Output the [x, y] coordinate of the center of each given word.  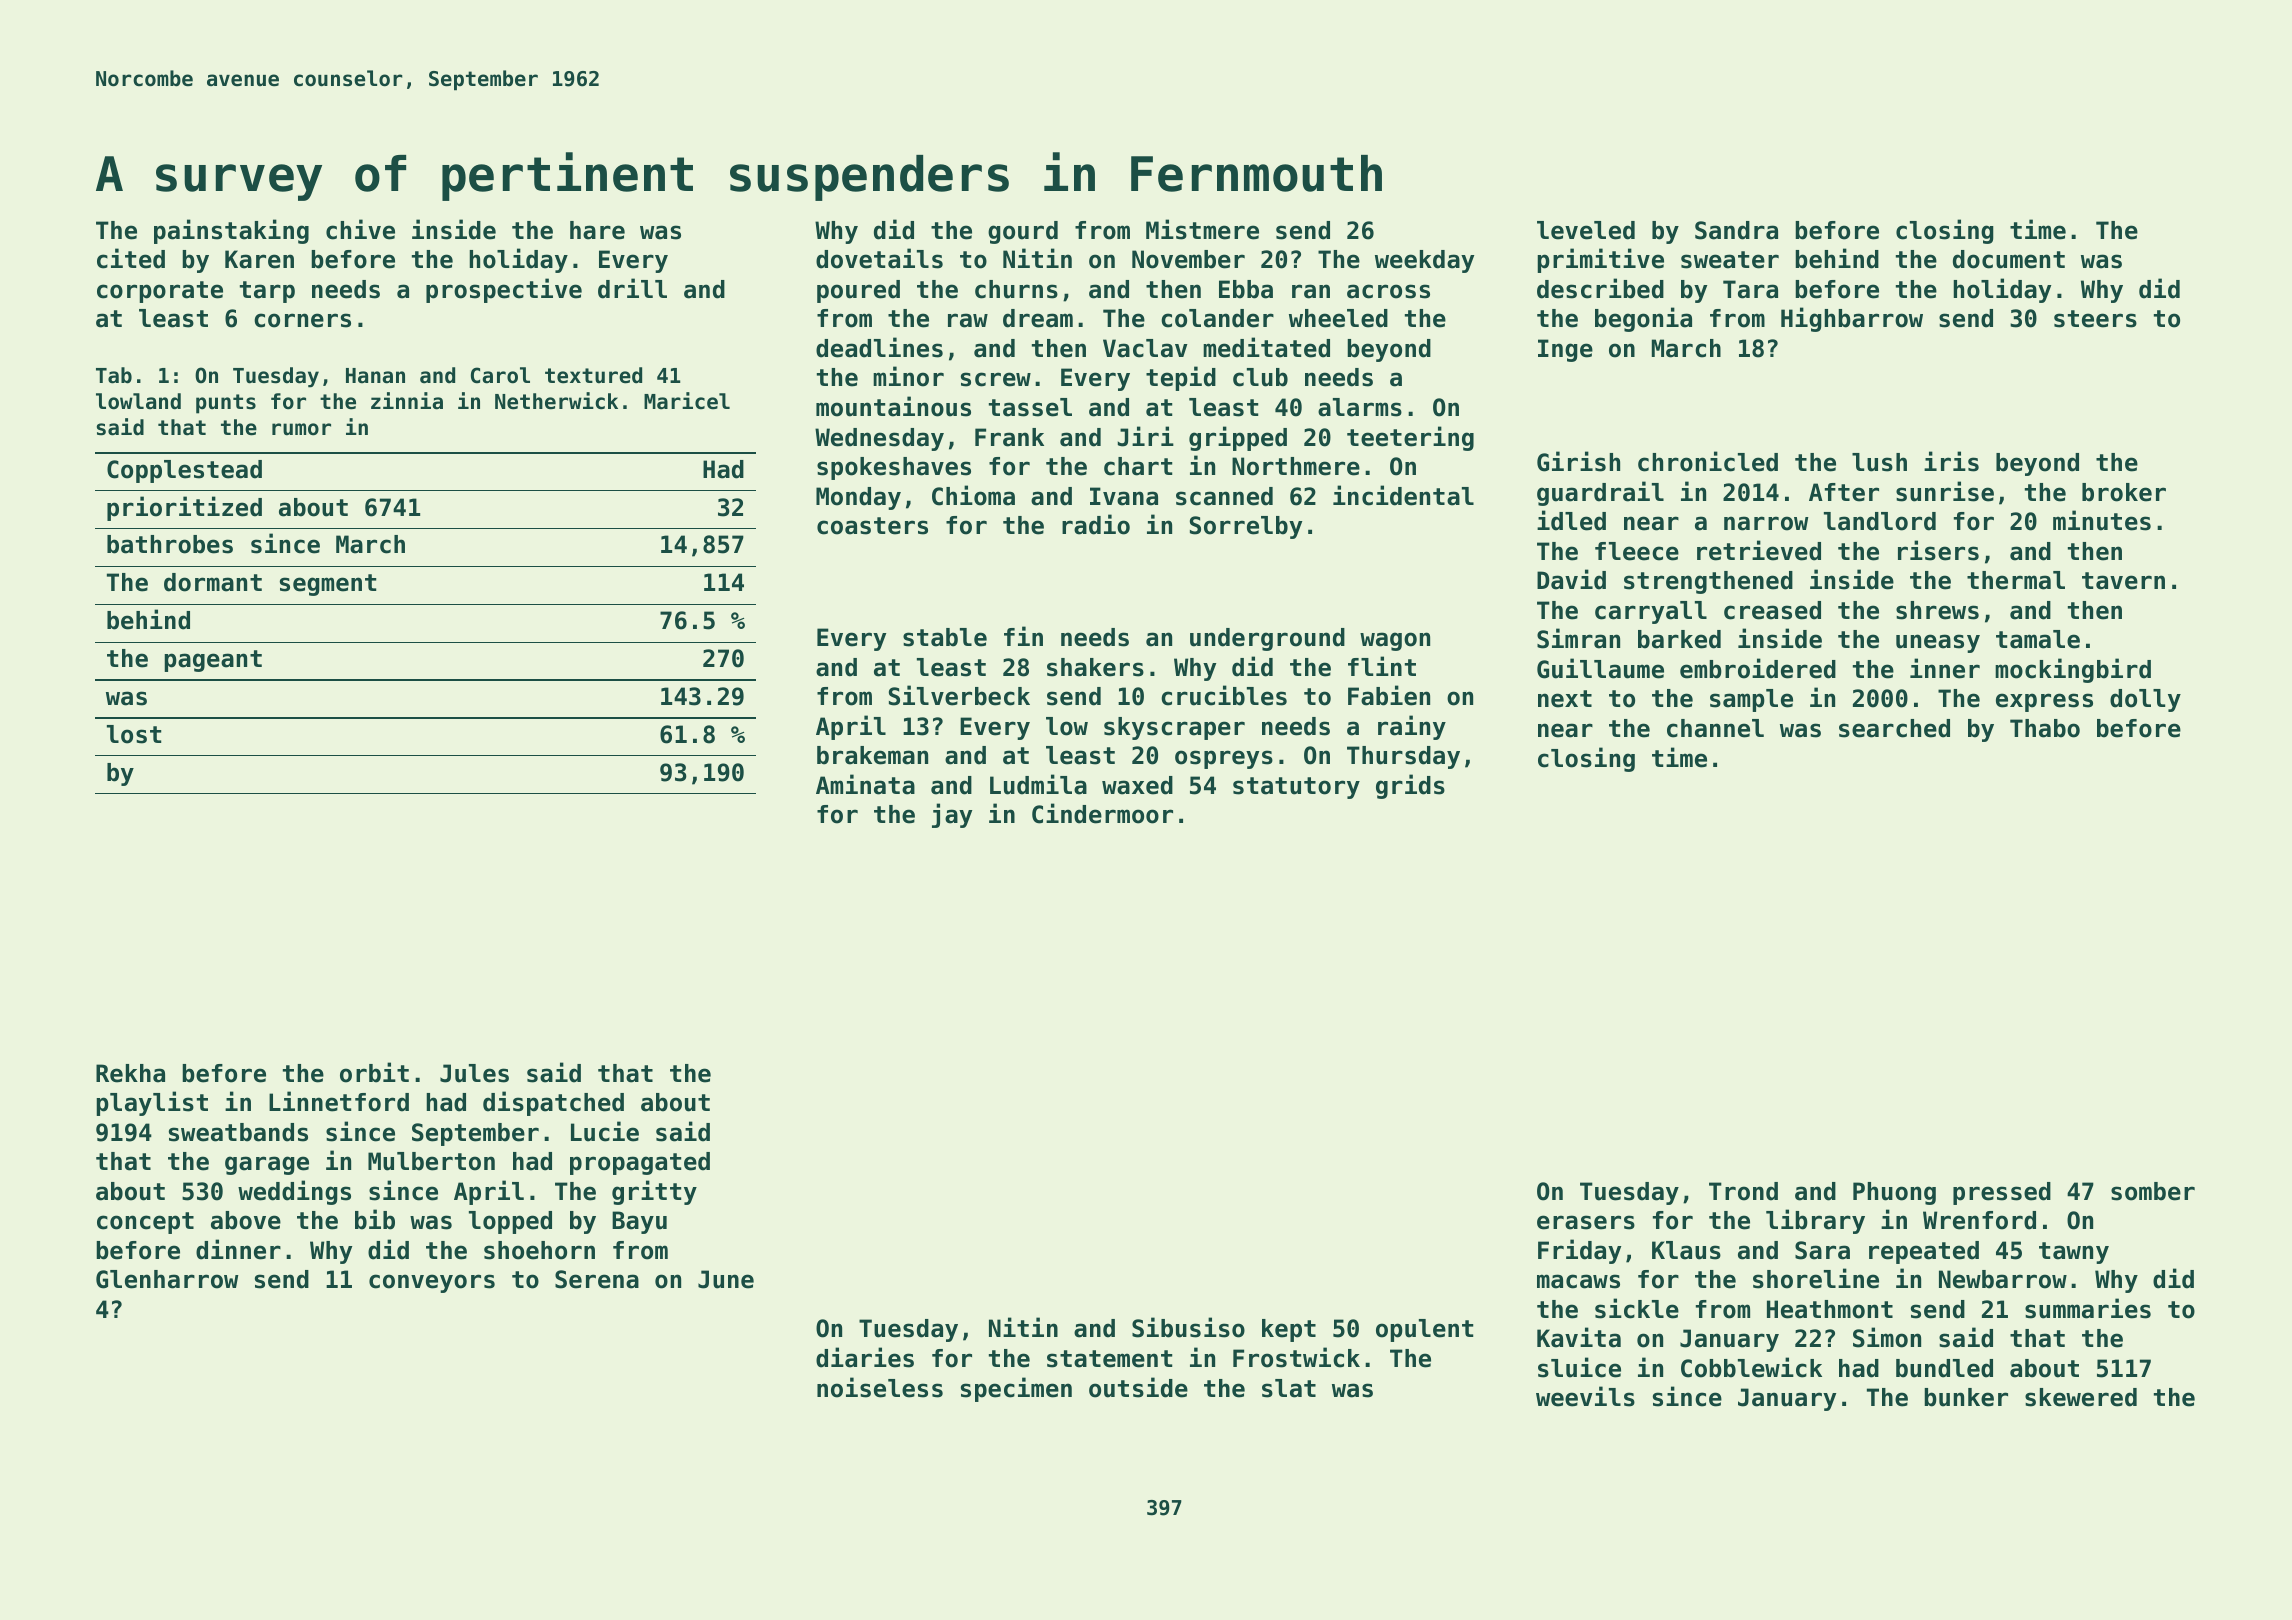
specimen [1016, 1389]
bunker [1966, 1397]
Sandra [1736, 230]
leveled [1586, 230]
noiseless [880, 1387]
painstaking [231, 231]
